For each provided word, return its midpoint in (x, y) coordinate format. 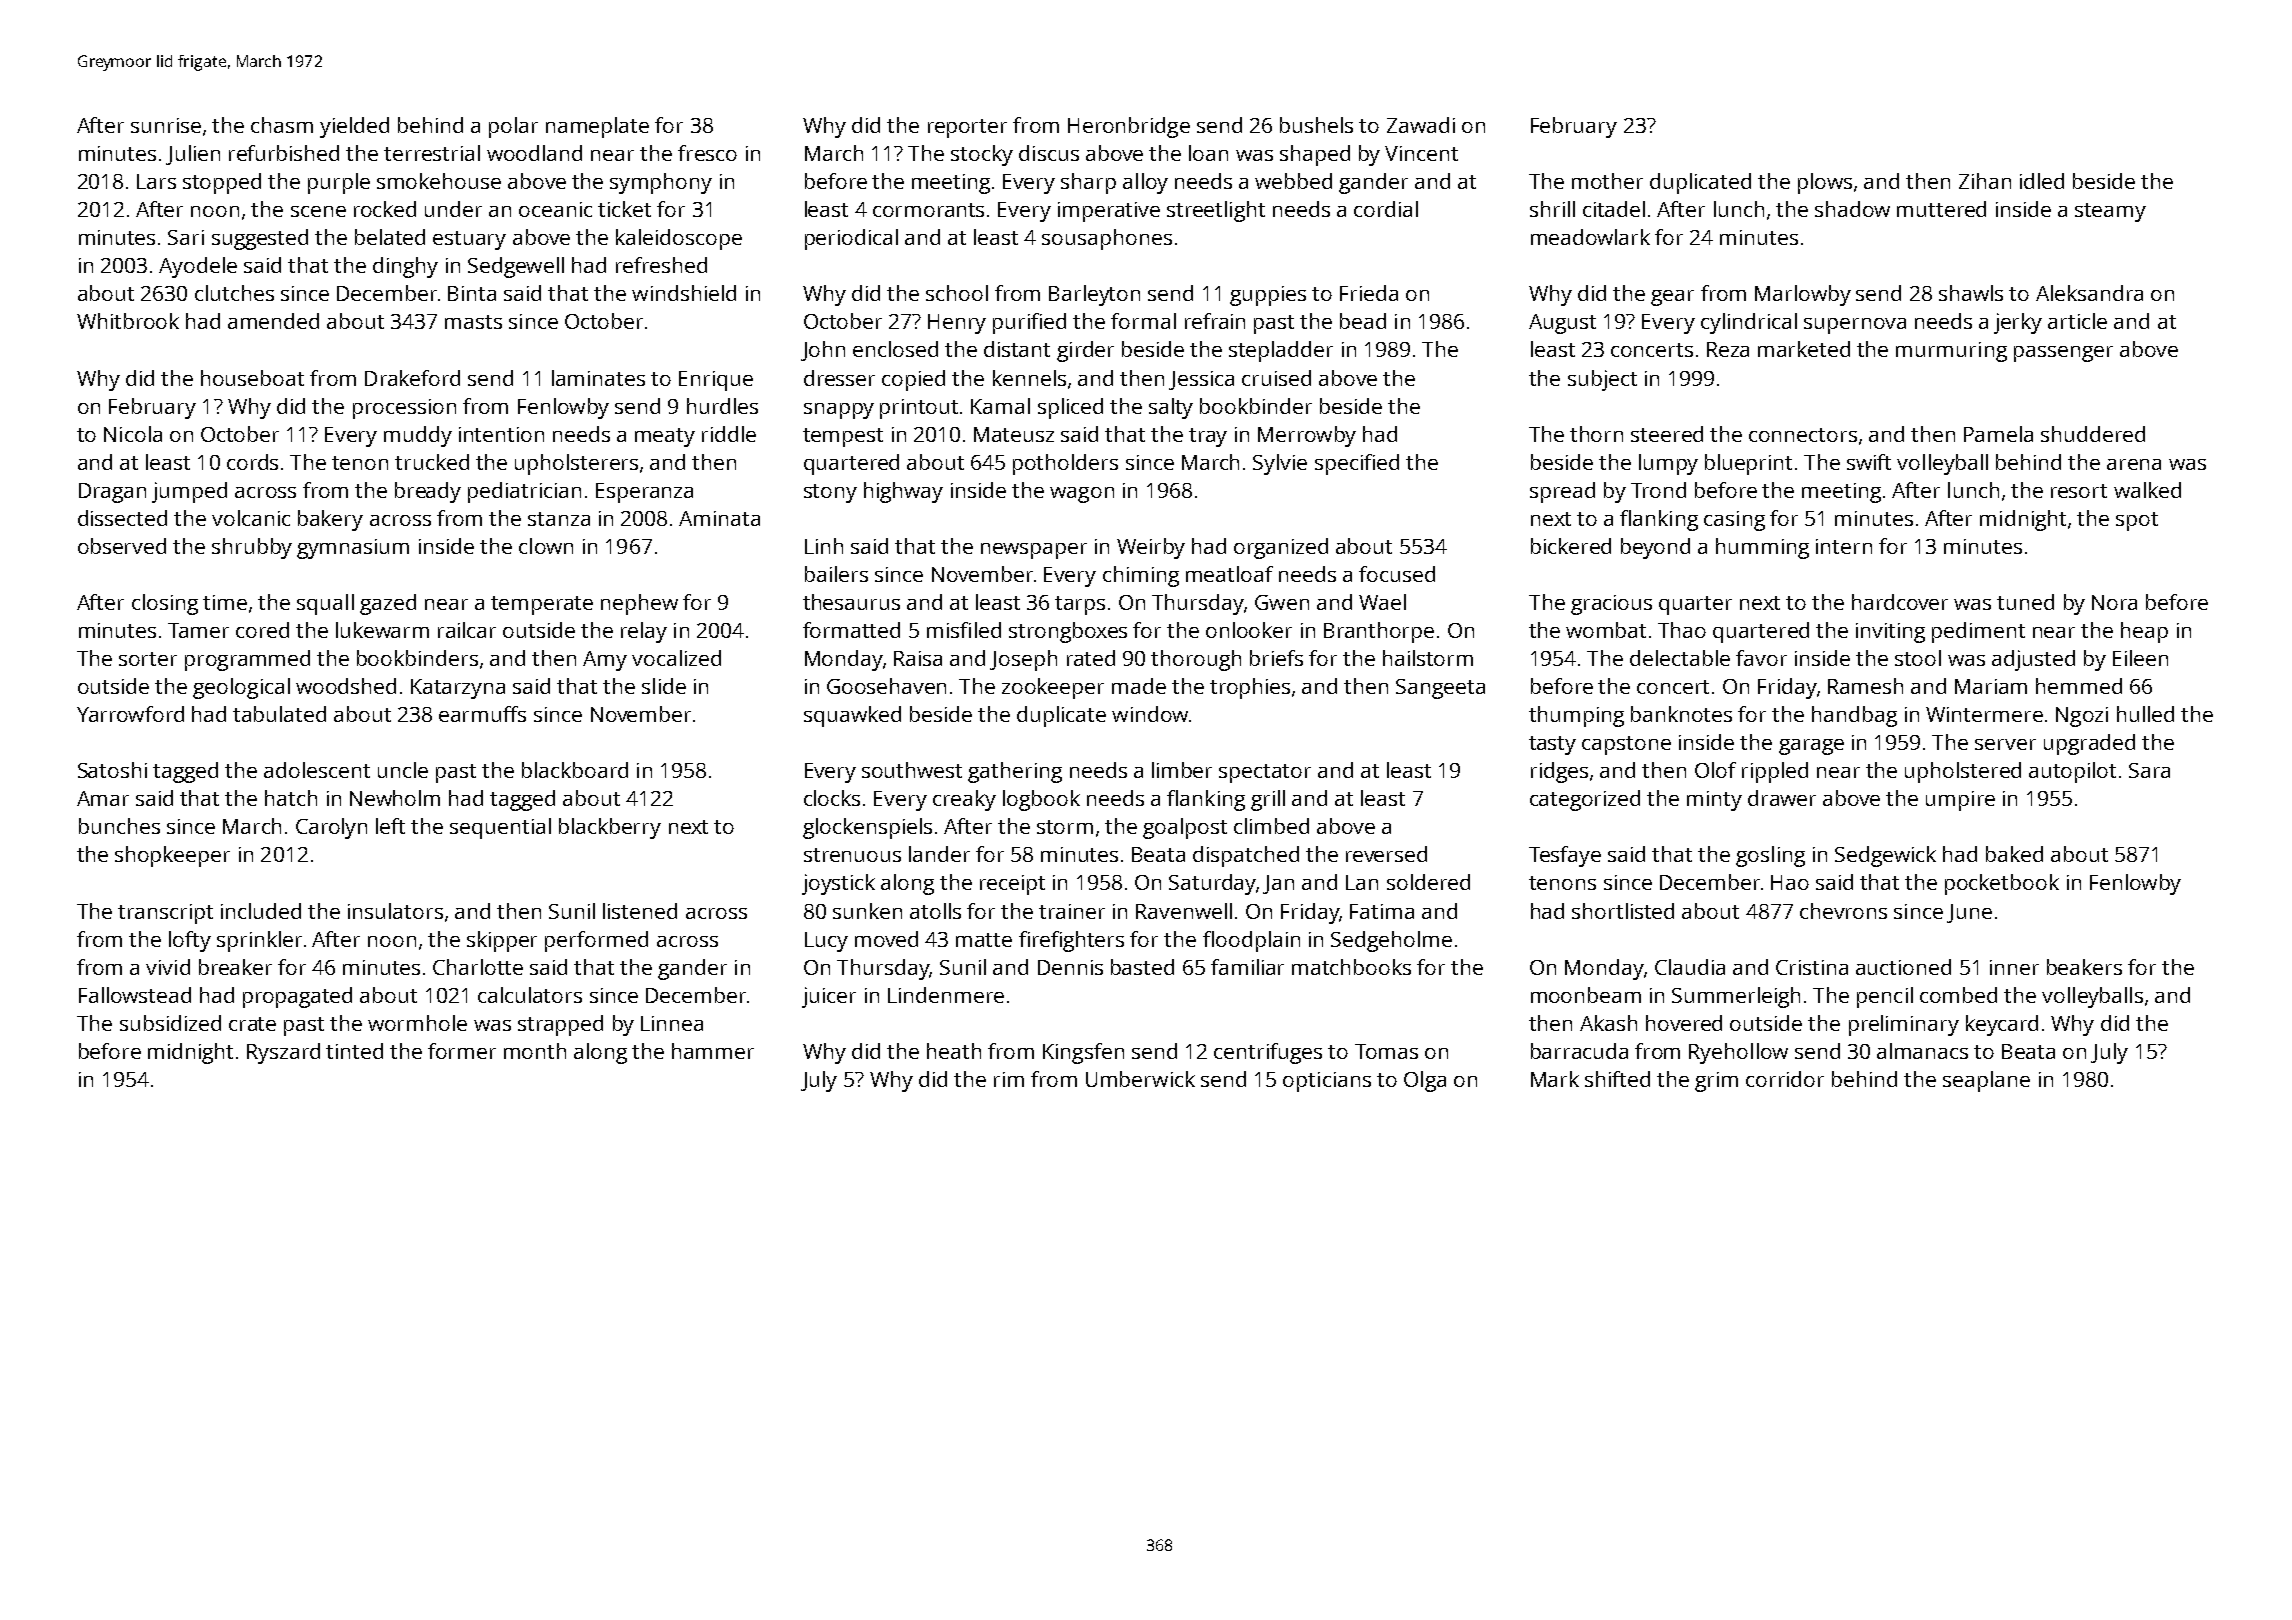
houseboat (252, 378)
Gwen (1282, 602)
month (535, 1051)
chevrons (1843, 911)
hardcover (1900, 602)
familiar (1247, 967)
